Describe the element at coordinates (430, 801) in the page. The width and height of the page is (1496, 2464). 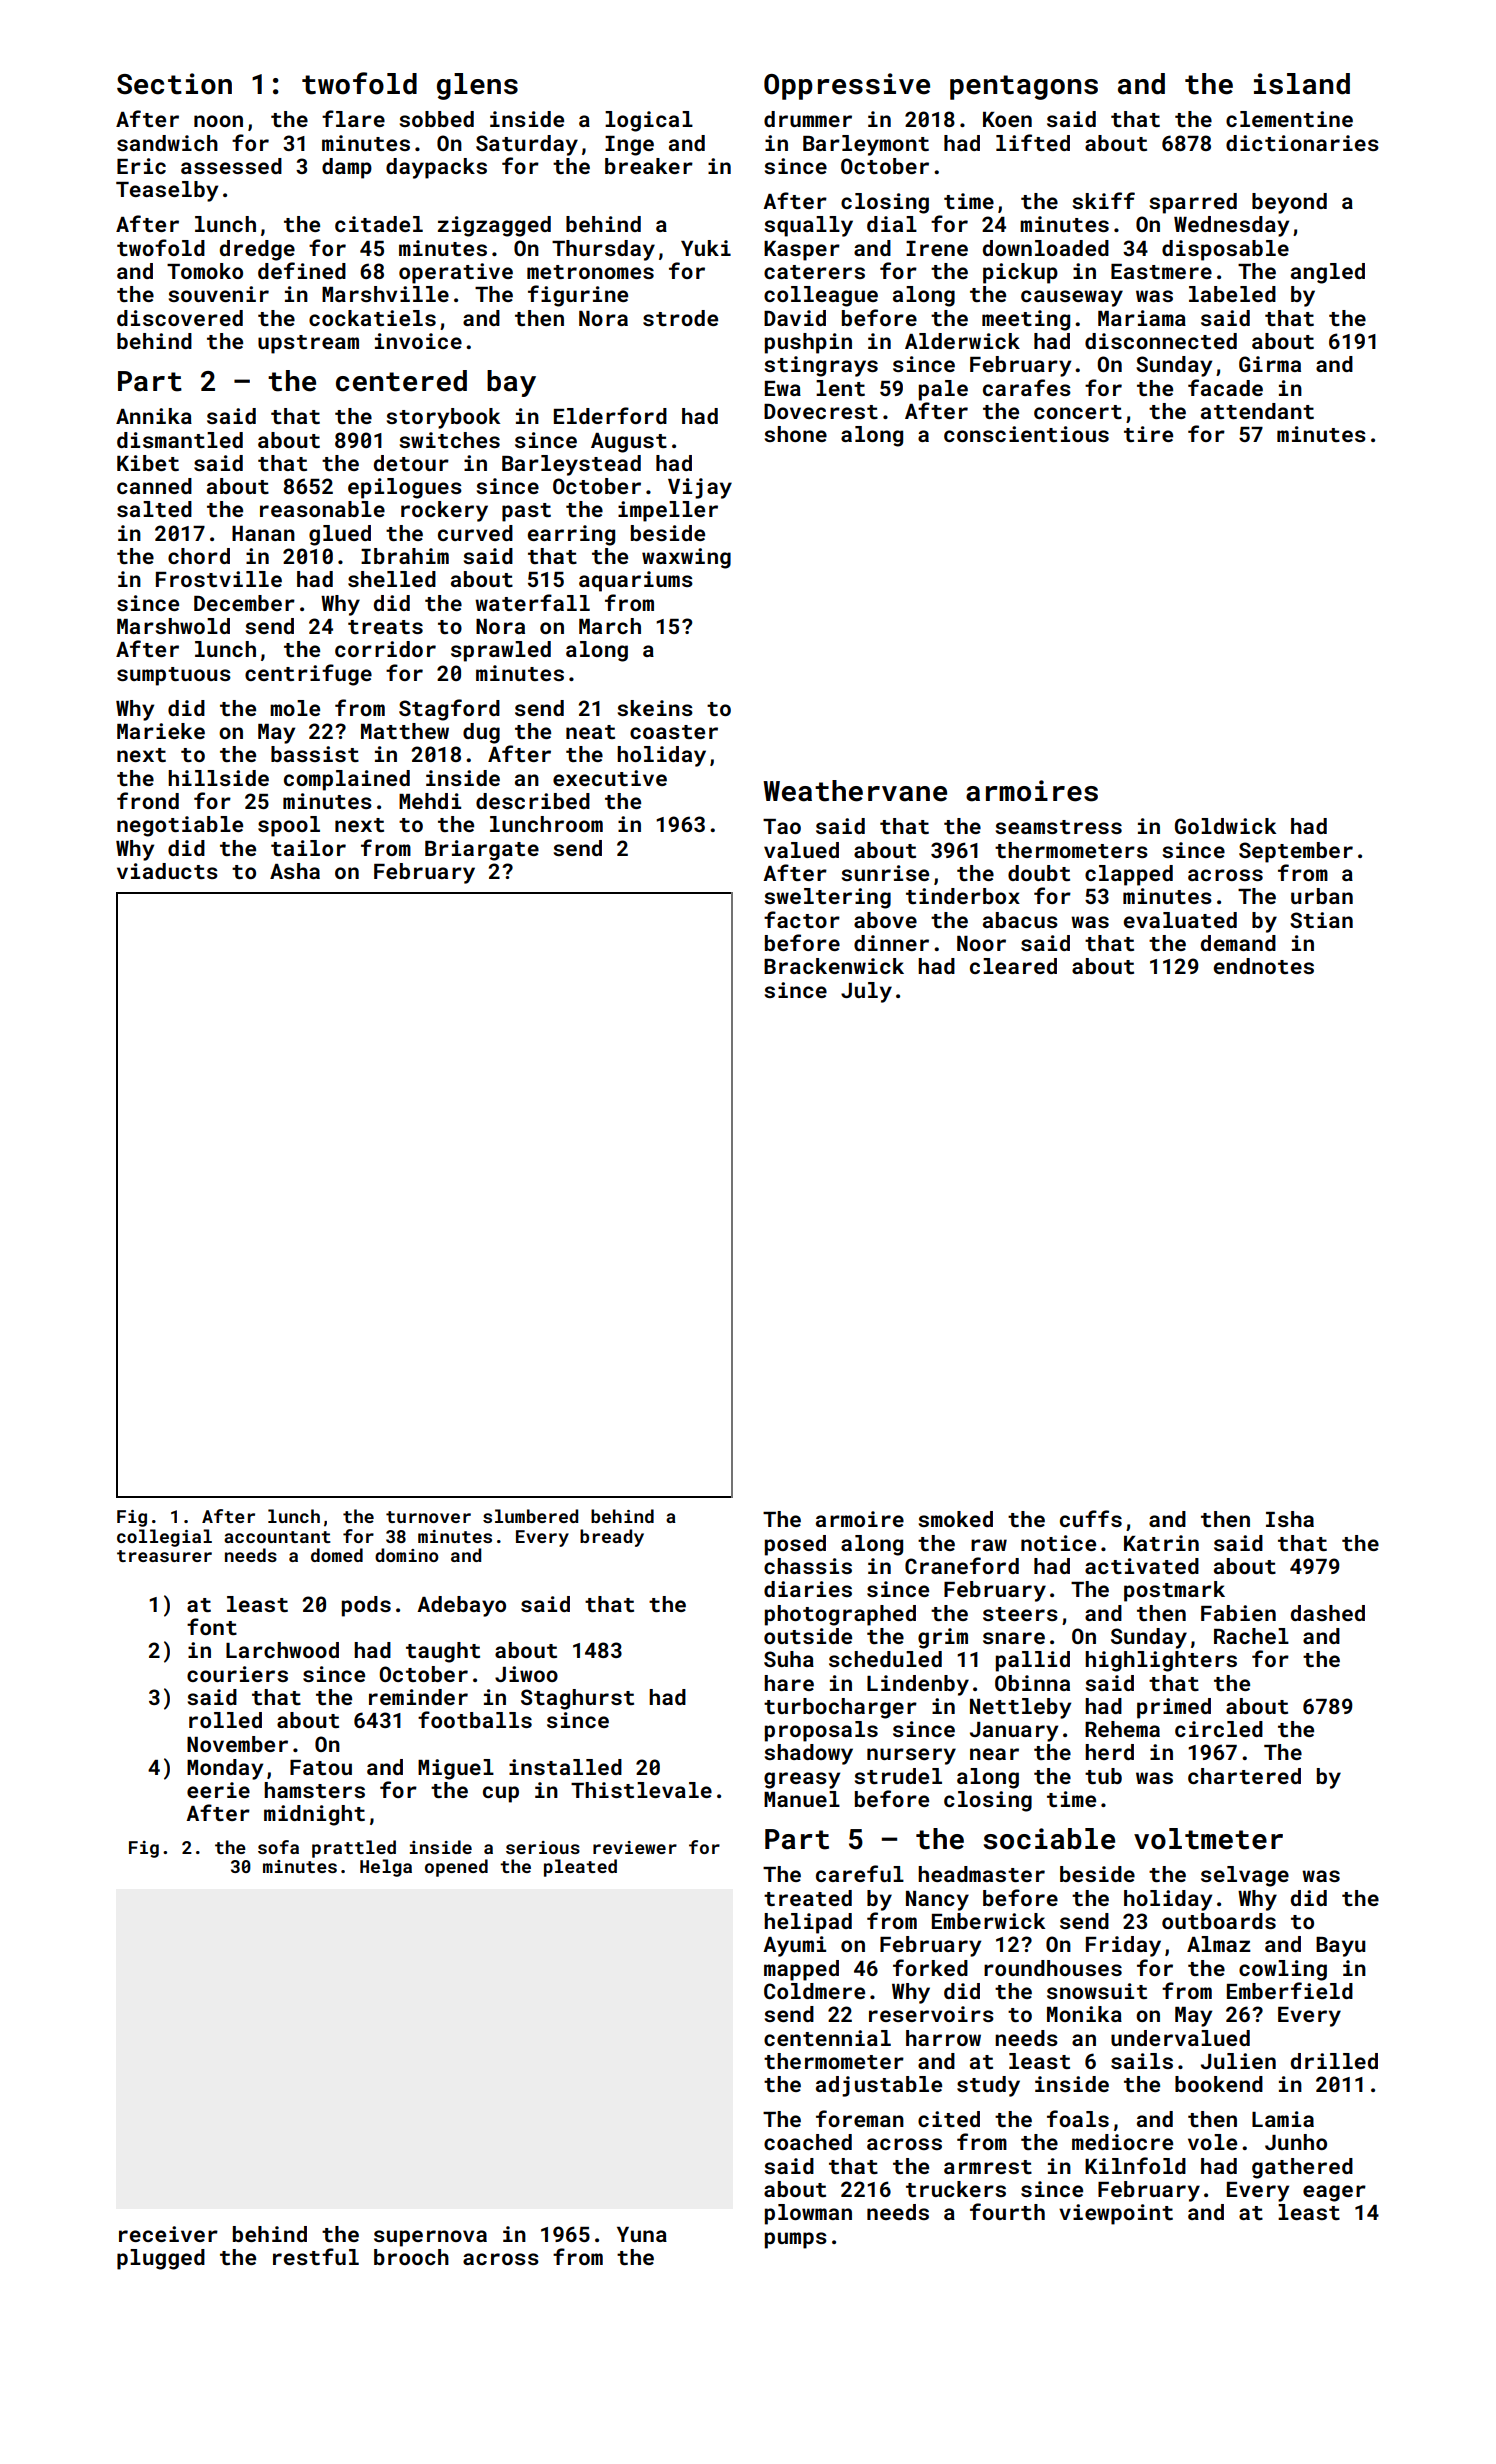
I see `Mehdi` at that location.
